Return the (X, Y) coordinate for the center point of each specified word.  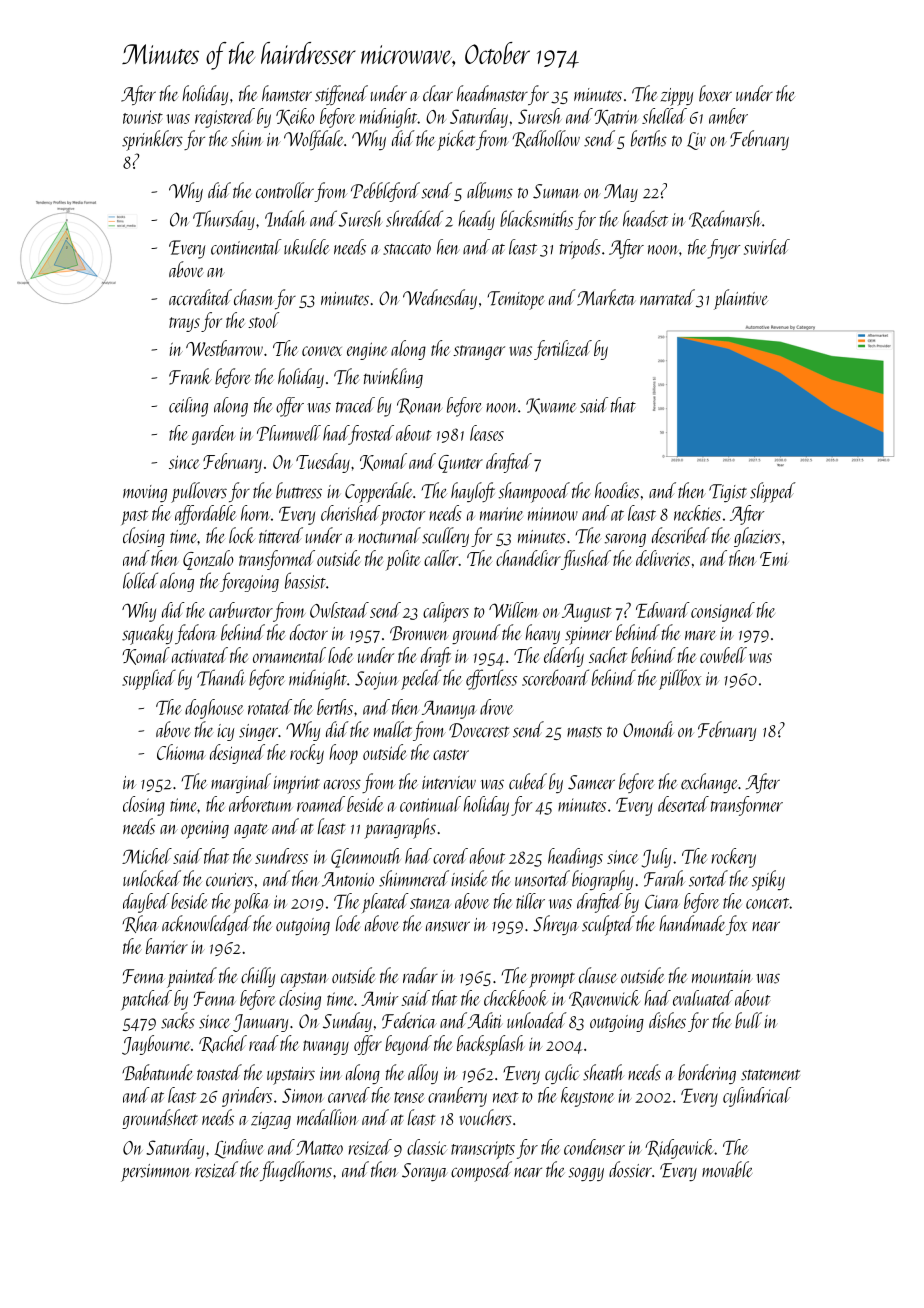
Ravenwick (604, 999)
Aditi (484, 1020)
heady (476, 220)
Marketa (606, 297)
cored (450, 856)
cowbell (723, 655)
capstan (305, 980)
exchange (709, 783)
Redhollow (546, 139)
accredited (200, 297)
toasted (219, 1072)
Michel (147, 856)
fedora (195, 634)
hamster (287, 93)
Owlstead (339, 610)
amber (728, 116)
